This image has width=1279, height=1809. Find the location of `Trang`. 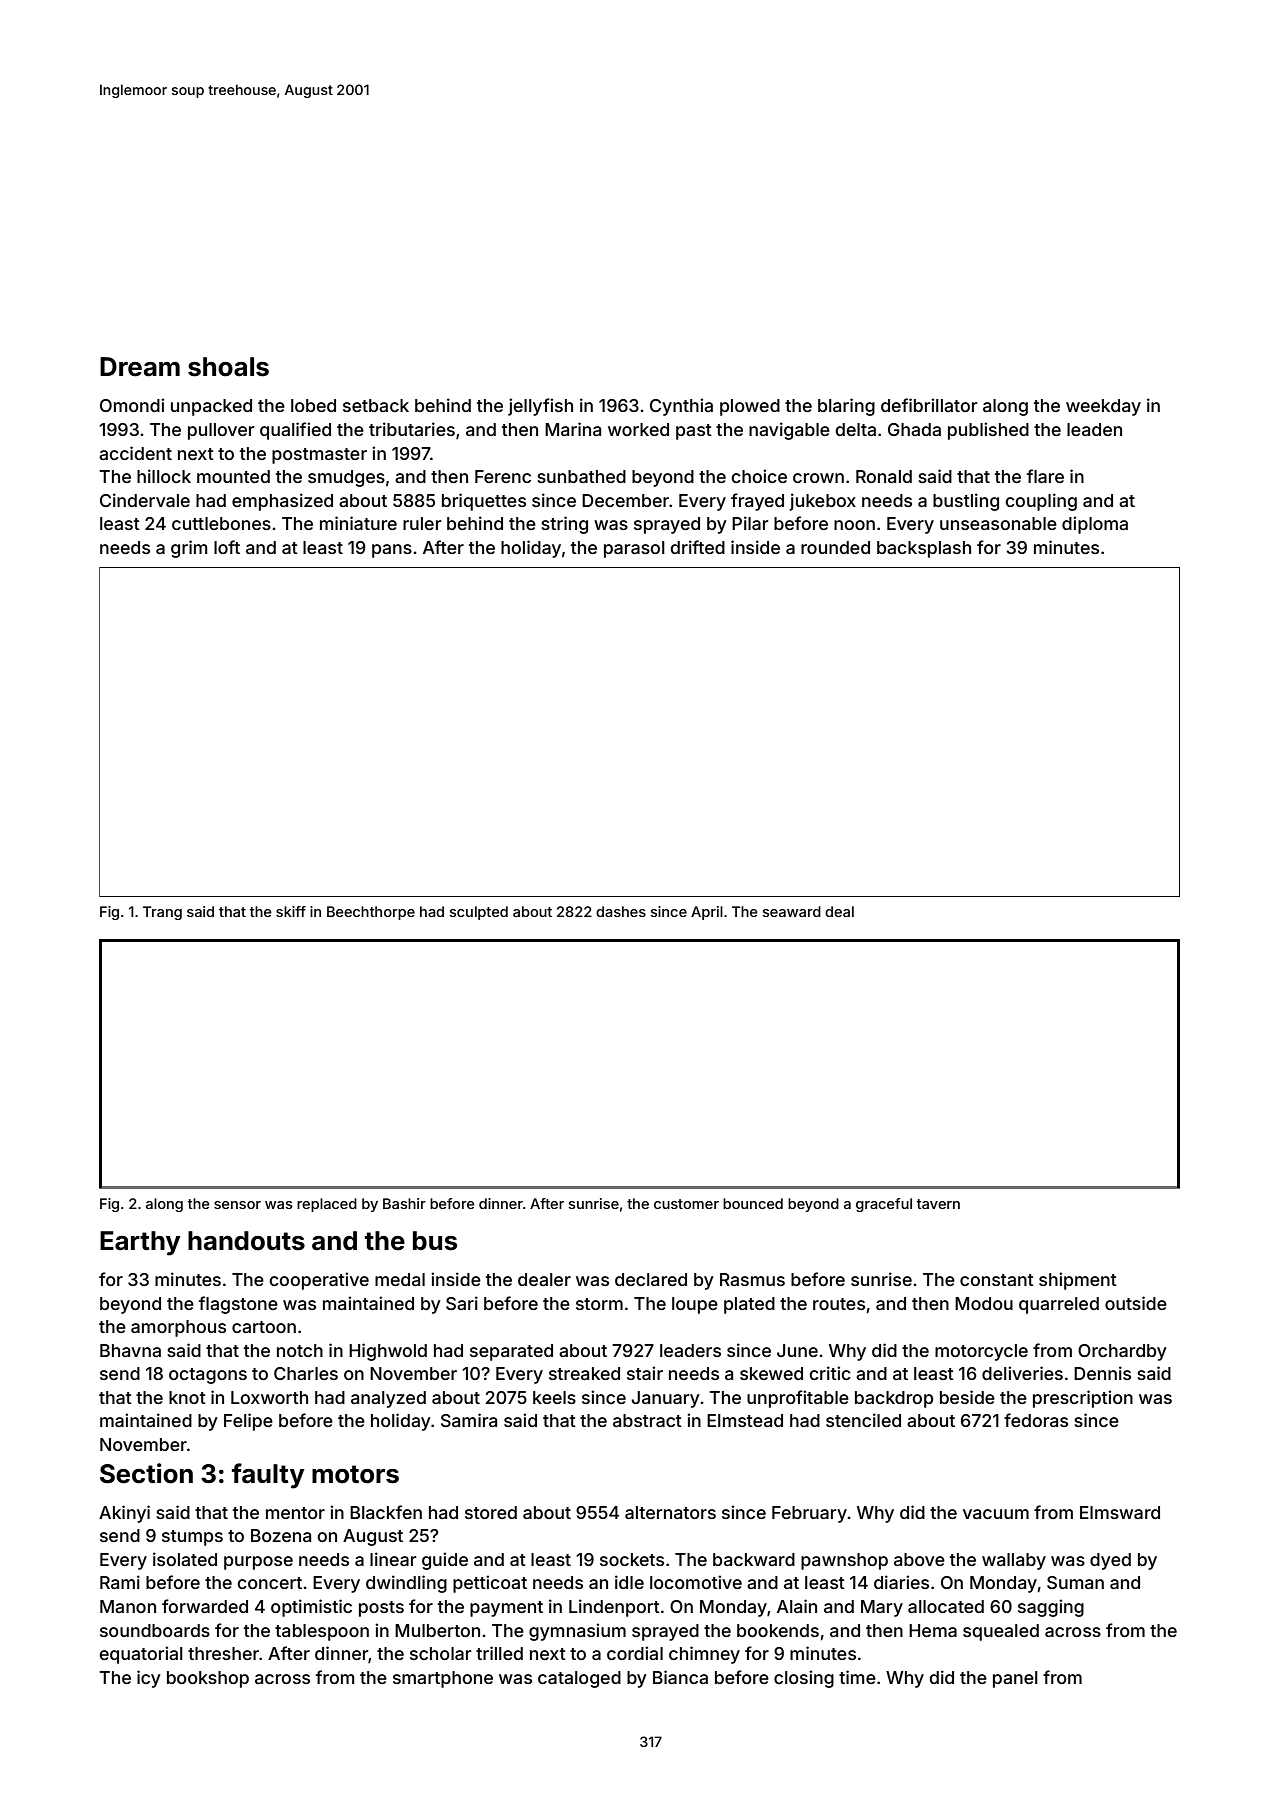

Trang is located at coordinates (162, 913).
